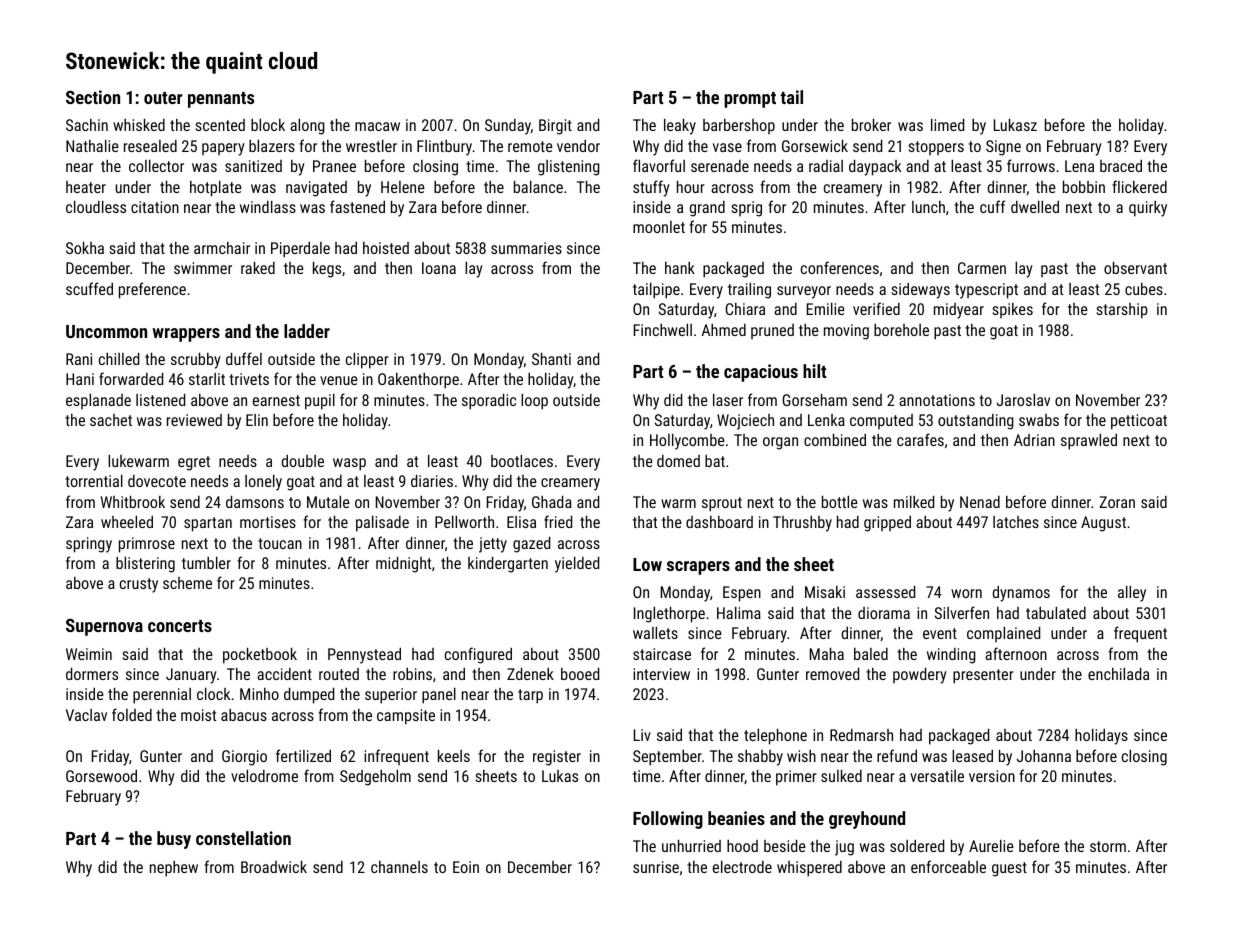  What do you see at coordinates (809, 869) in the screenshot?
I see `whispered` at bounding box center [809, 869].
